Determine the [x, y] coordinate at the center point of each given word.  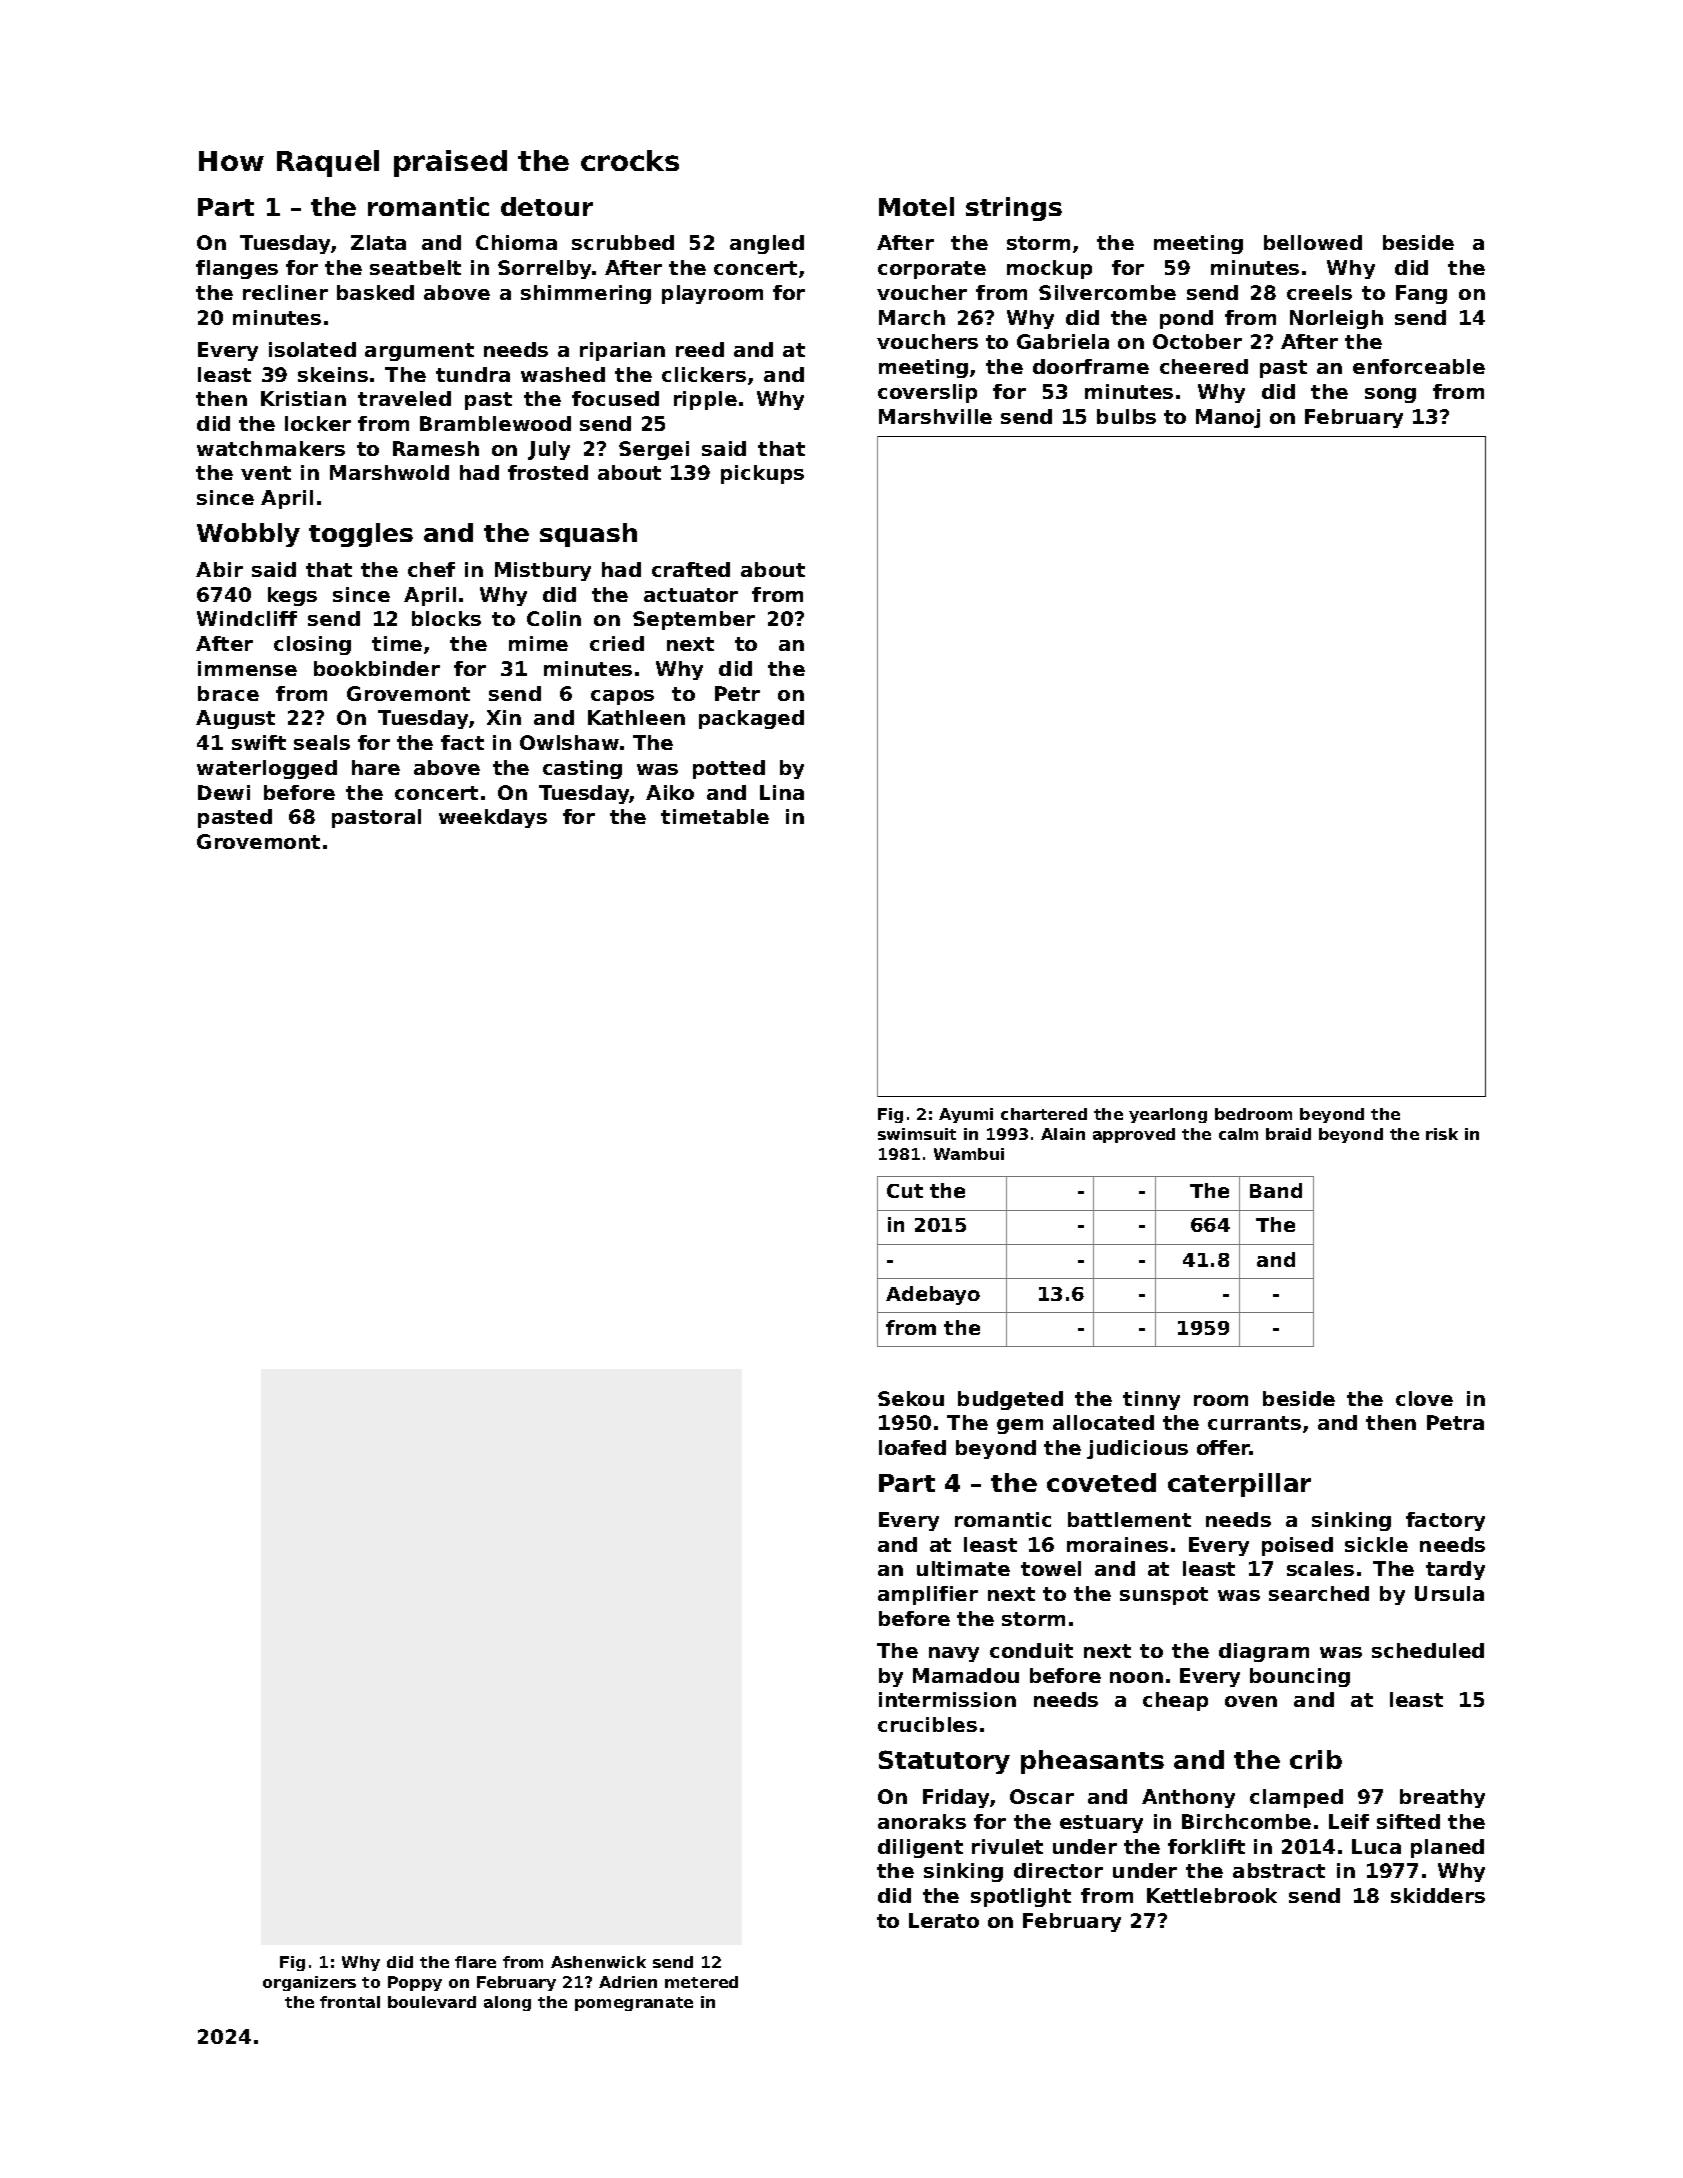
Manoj [1228, 418]
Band [1276, 1190]
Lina [782, 792]
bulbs [1126, 416]
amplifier [928, 1595]
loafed [912, 1447]
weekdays [493, 818]
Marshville [935, 416]
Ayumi [966, 1115]
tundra [473, 374]
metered [701, 1982]
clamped [1296, 1798]
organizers [309, 1983]
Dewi [224, 792]
